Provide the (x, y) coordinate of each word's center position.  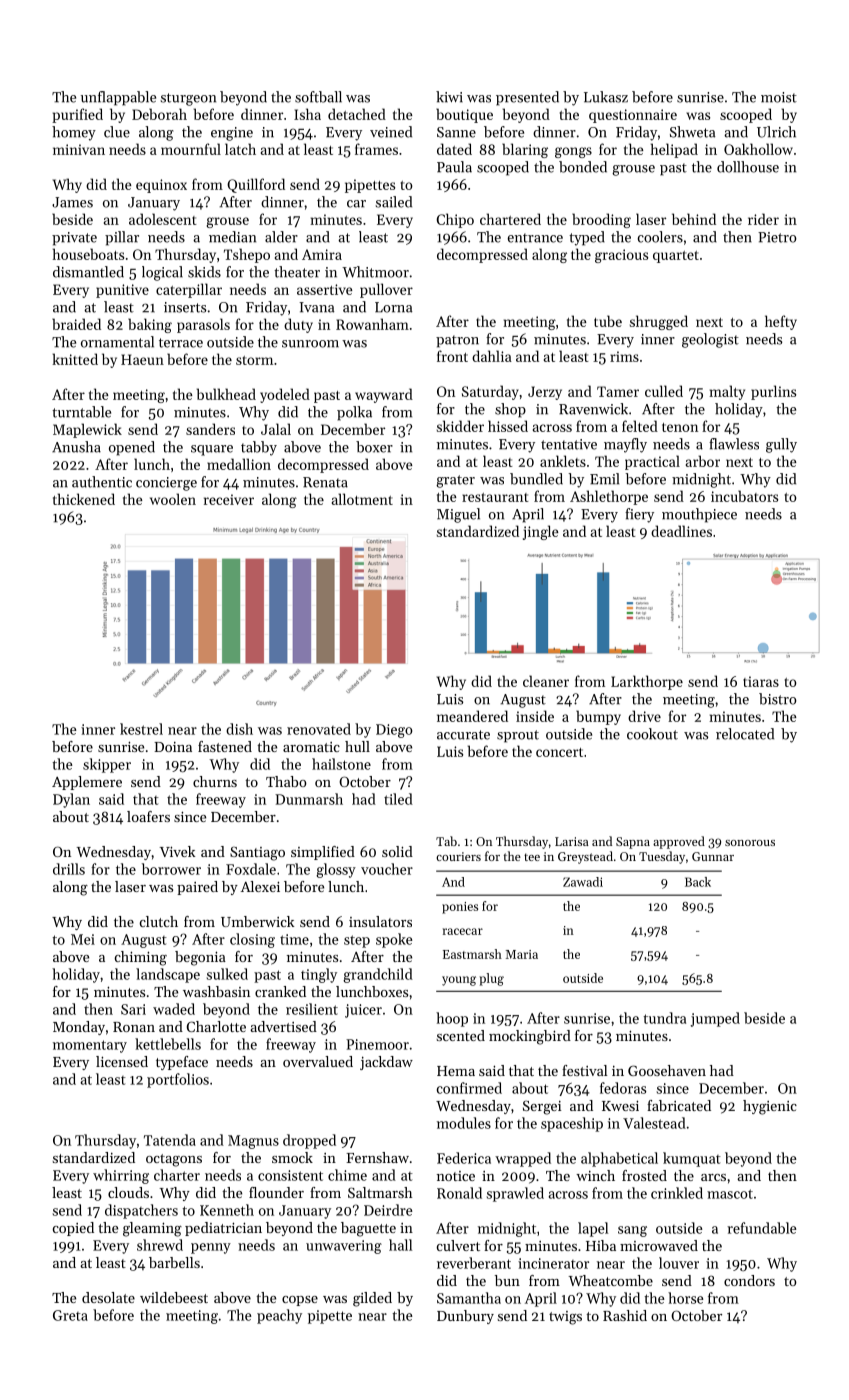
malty (727, 392)
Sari (133, 1009)
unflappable (118, 98)
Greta (70, 1315)
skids (204, 272)
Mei (83, 939)
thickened (84, 499)
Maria (522, 954)
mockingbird (530, 1037)
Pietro (777, 237)
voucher (387, 869)
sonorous (750, 843)
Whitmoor (375, 272)
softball (318, 97)
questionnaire (633, 116)
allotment (362, 499)
